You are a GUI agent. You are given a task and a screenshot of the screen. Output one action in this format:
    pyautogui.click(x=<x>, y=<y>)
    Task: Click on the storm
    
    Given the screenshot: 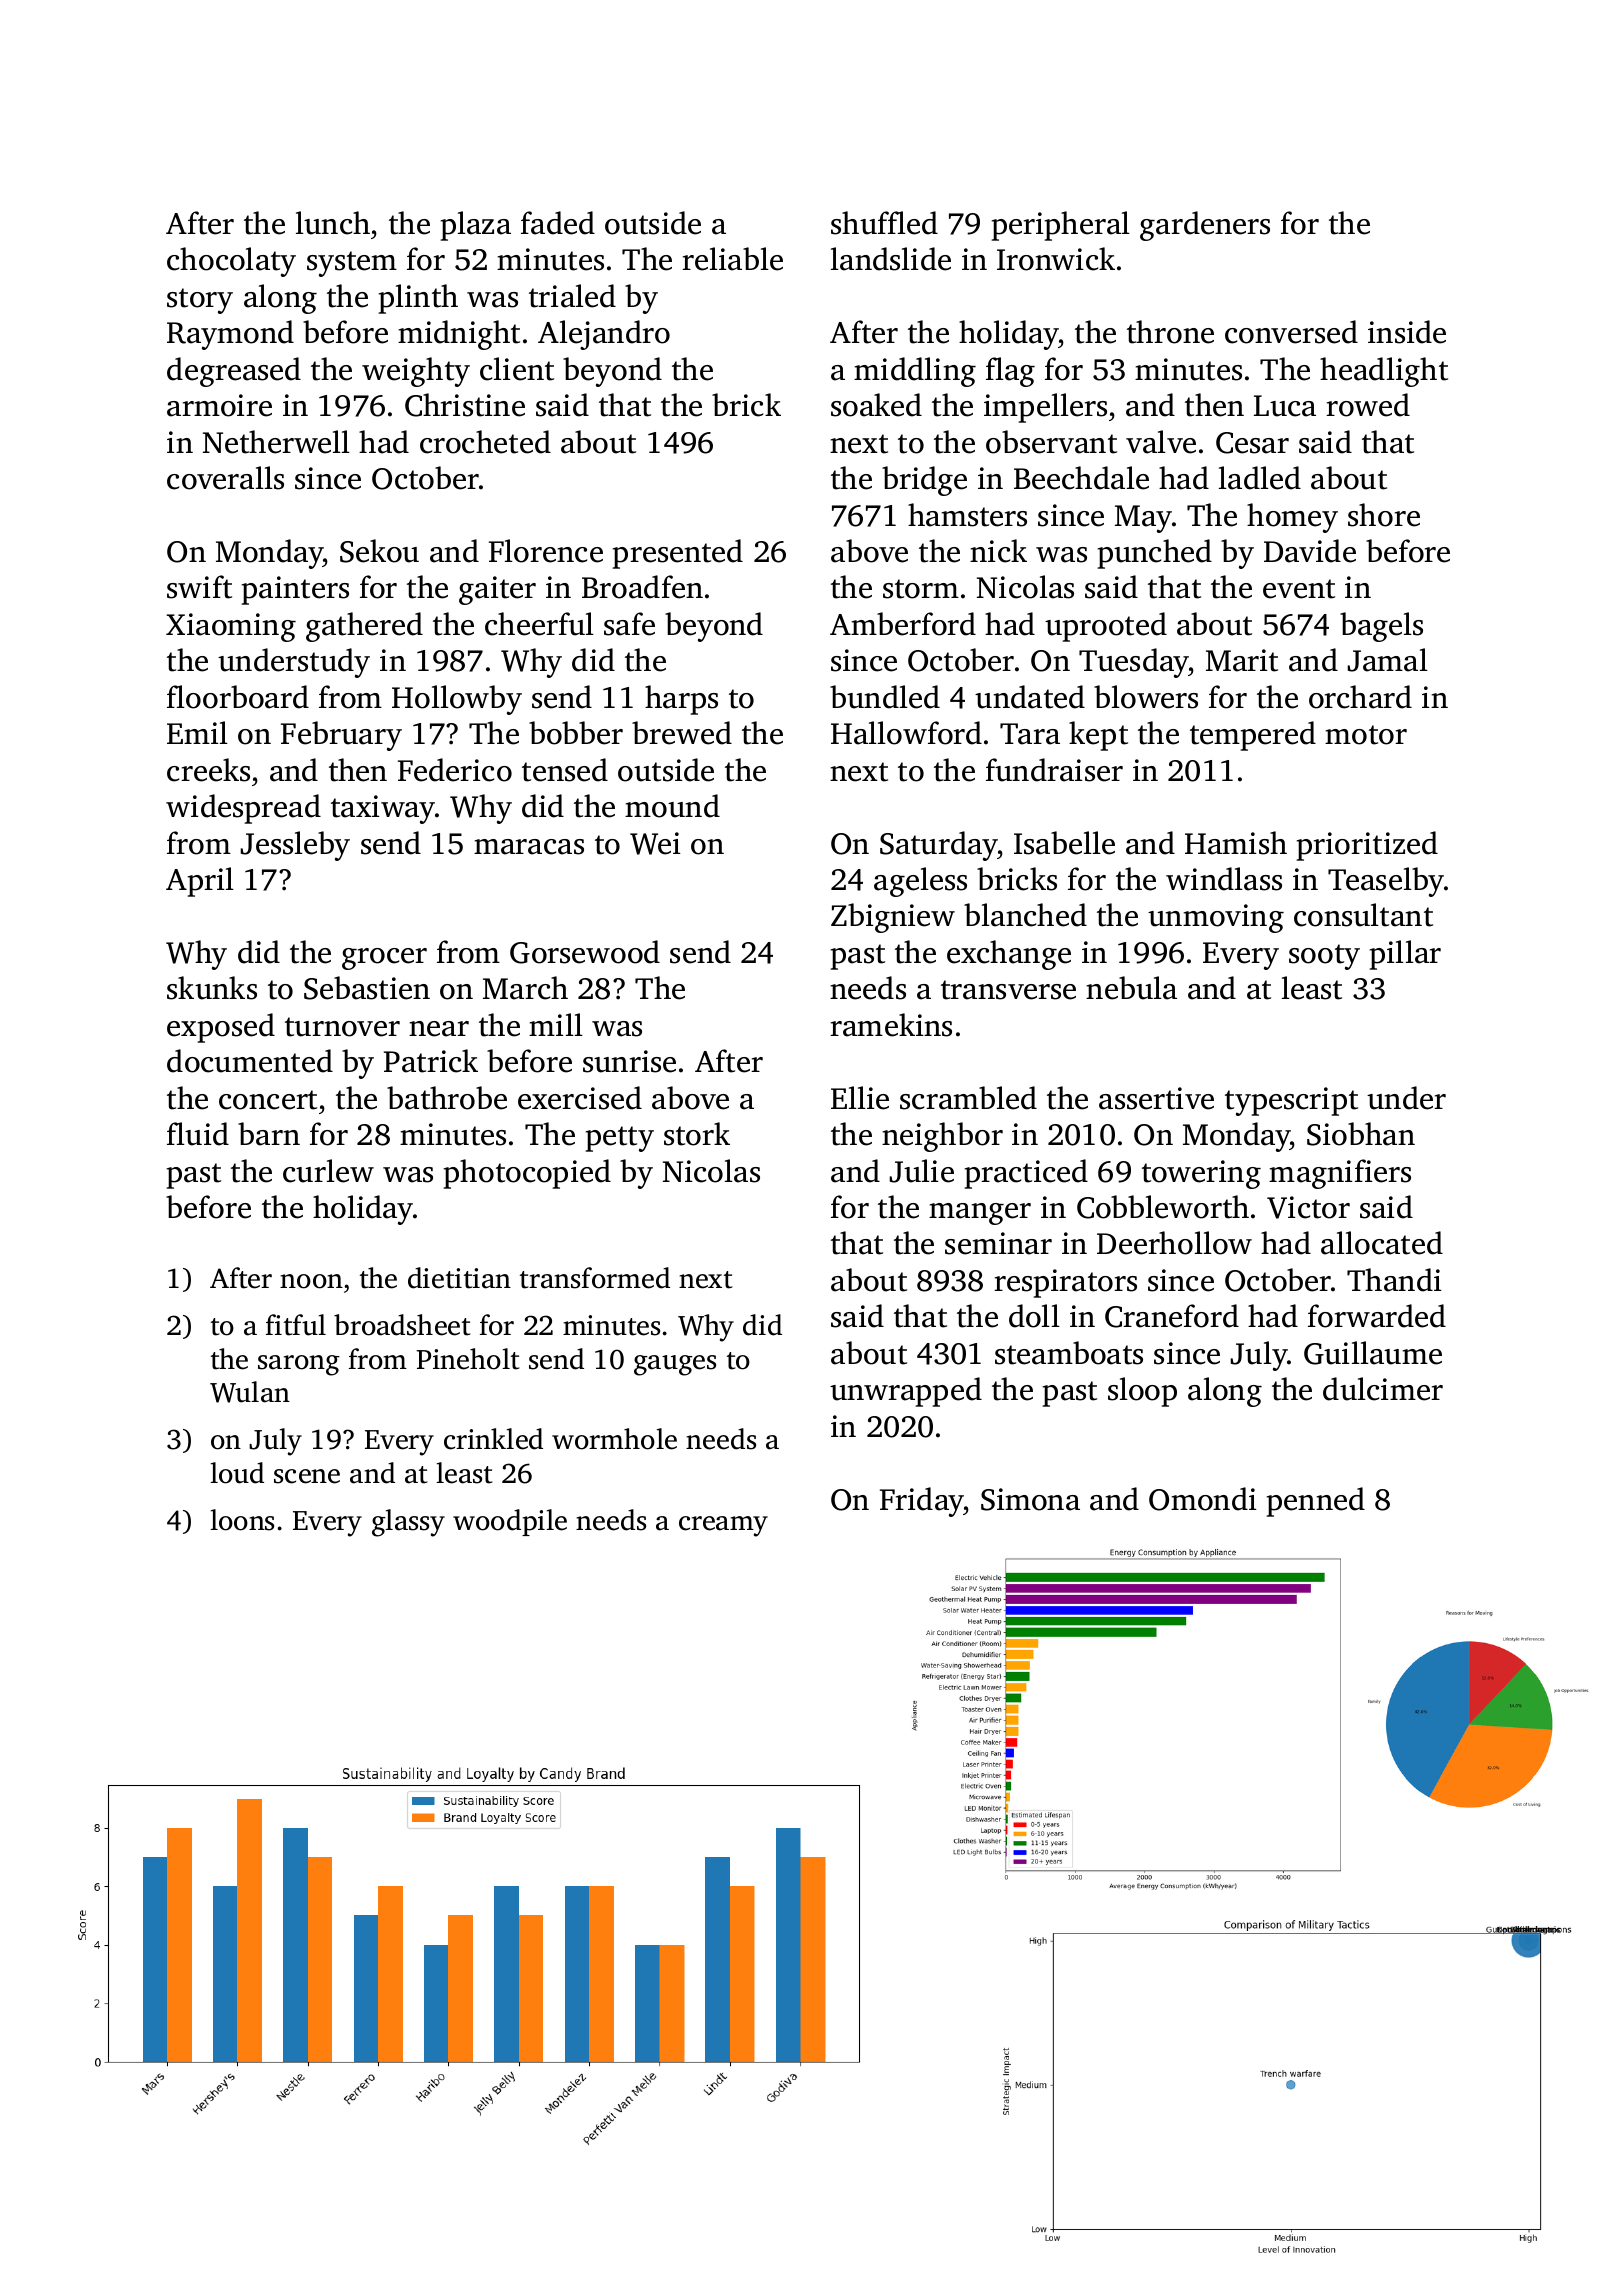 What is the action you would take?
    pyautogui.click(x=921, y=589)
